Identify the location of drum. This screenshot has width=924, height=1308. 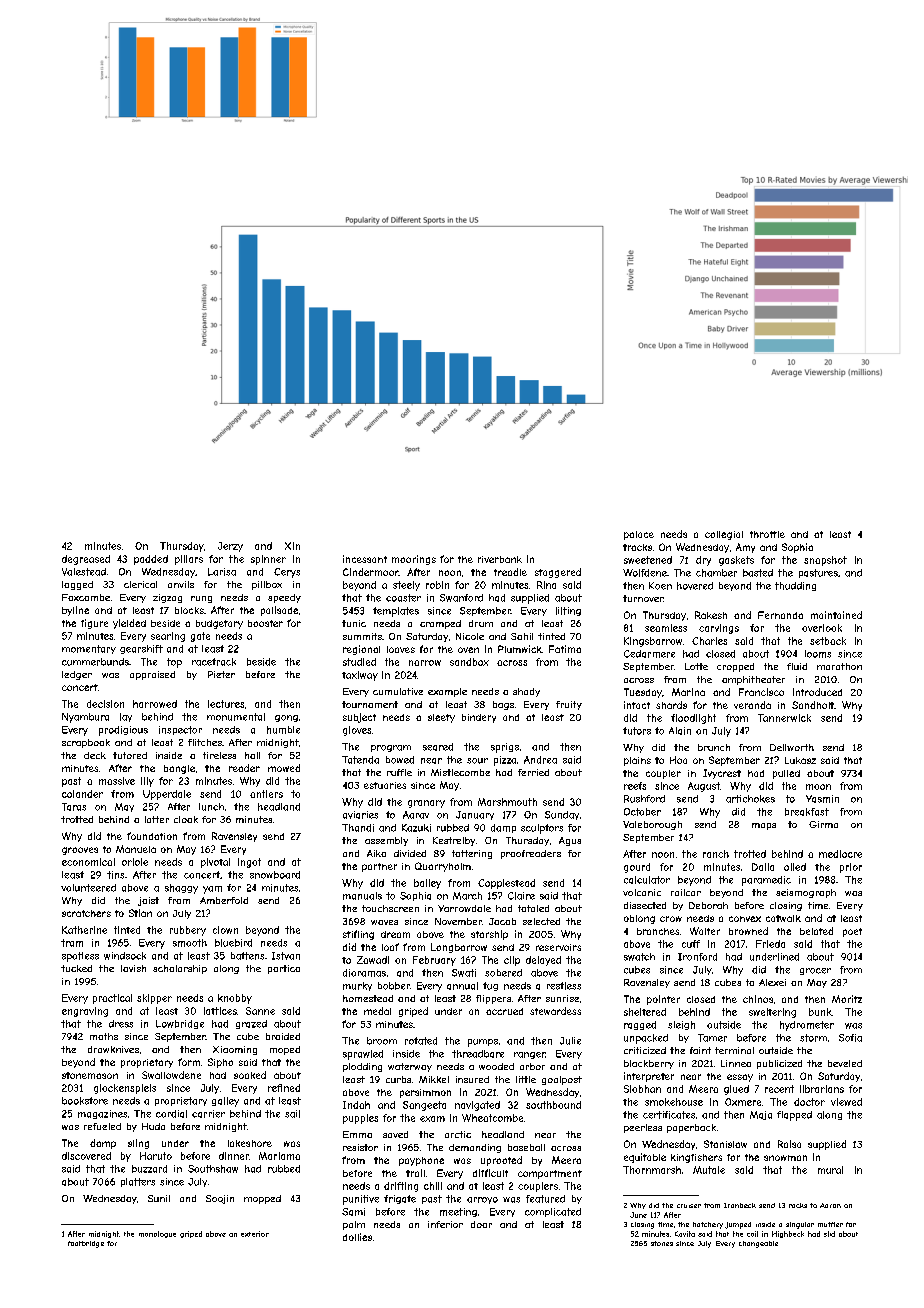
(481, 623).
